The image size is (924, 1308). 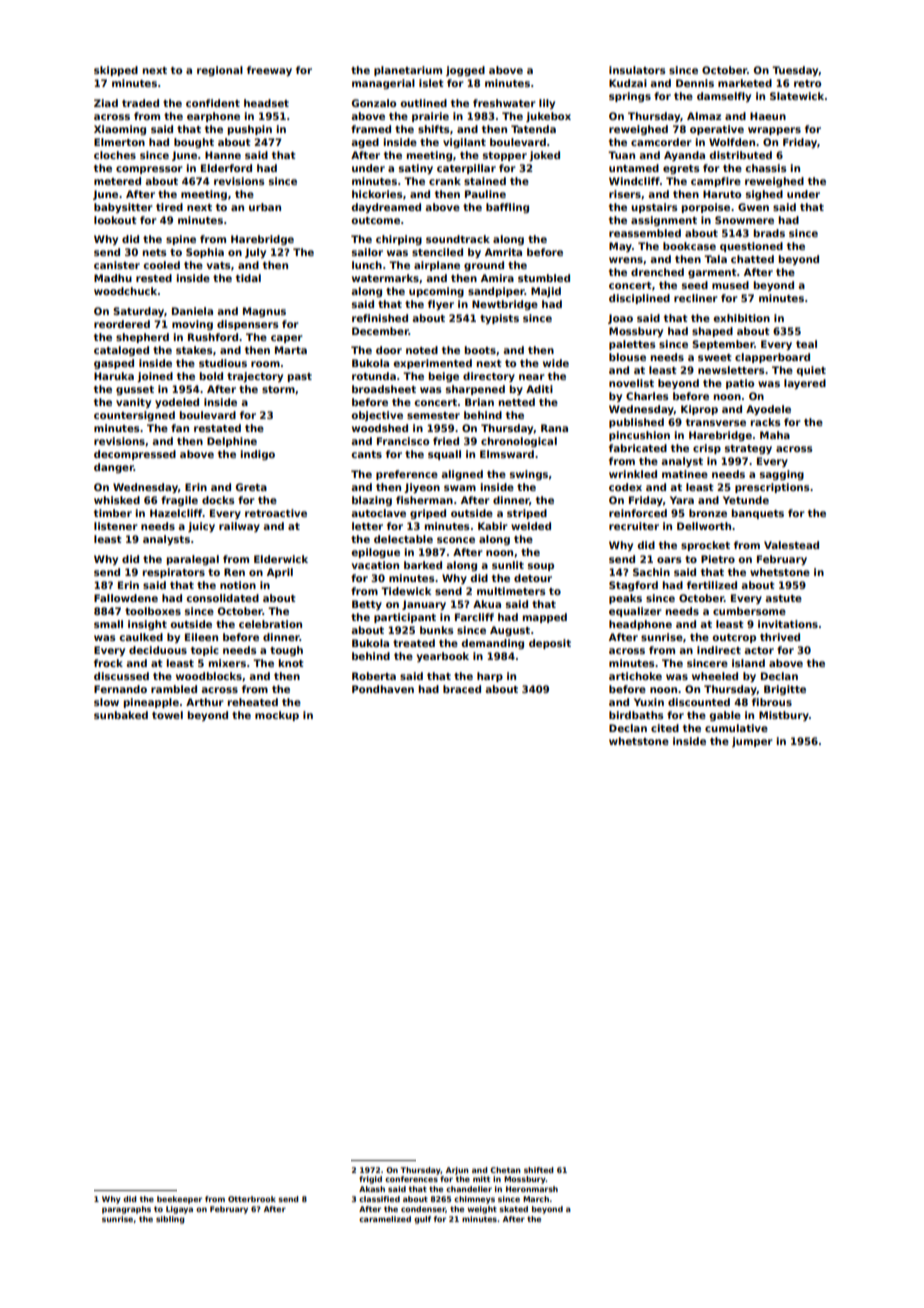 I want to click on sandpiper, so click(x=496, y=292).
